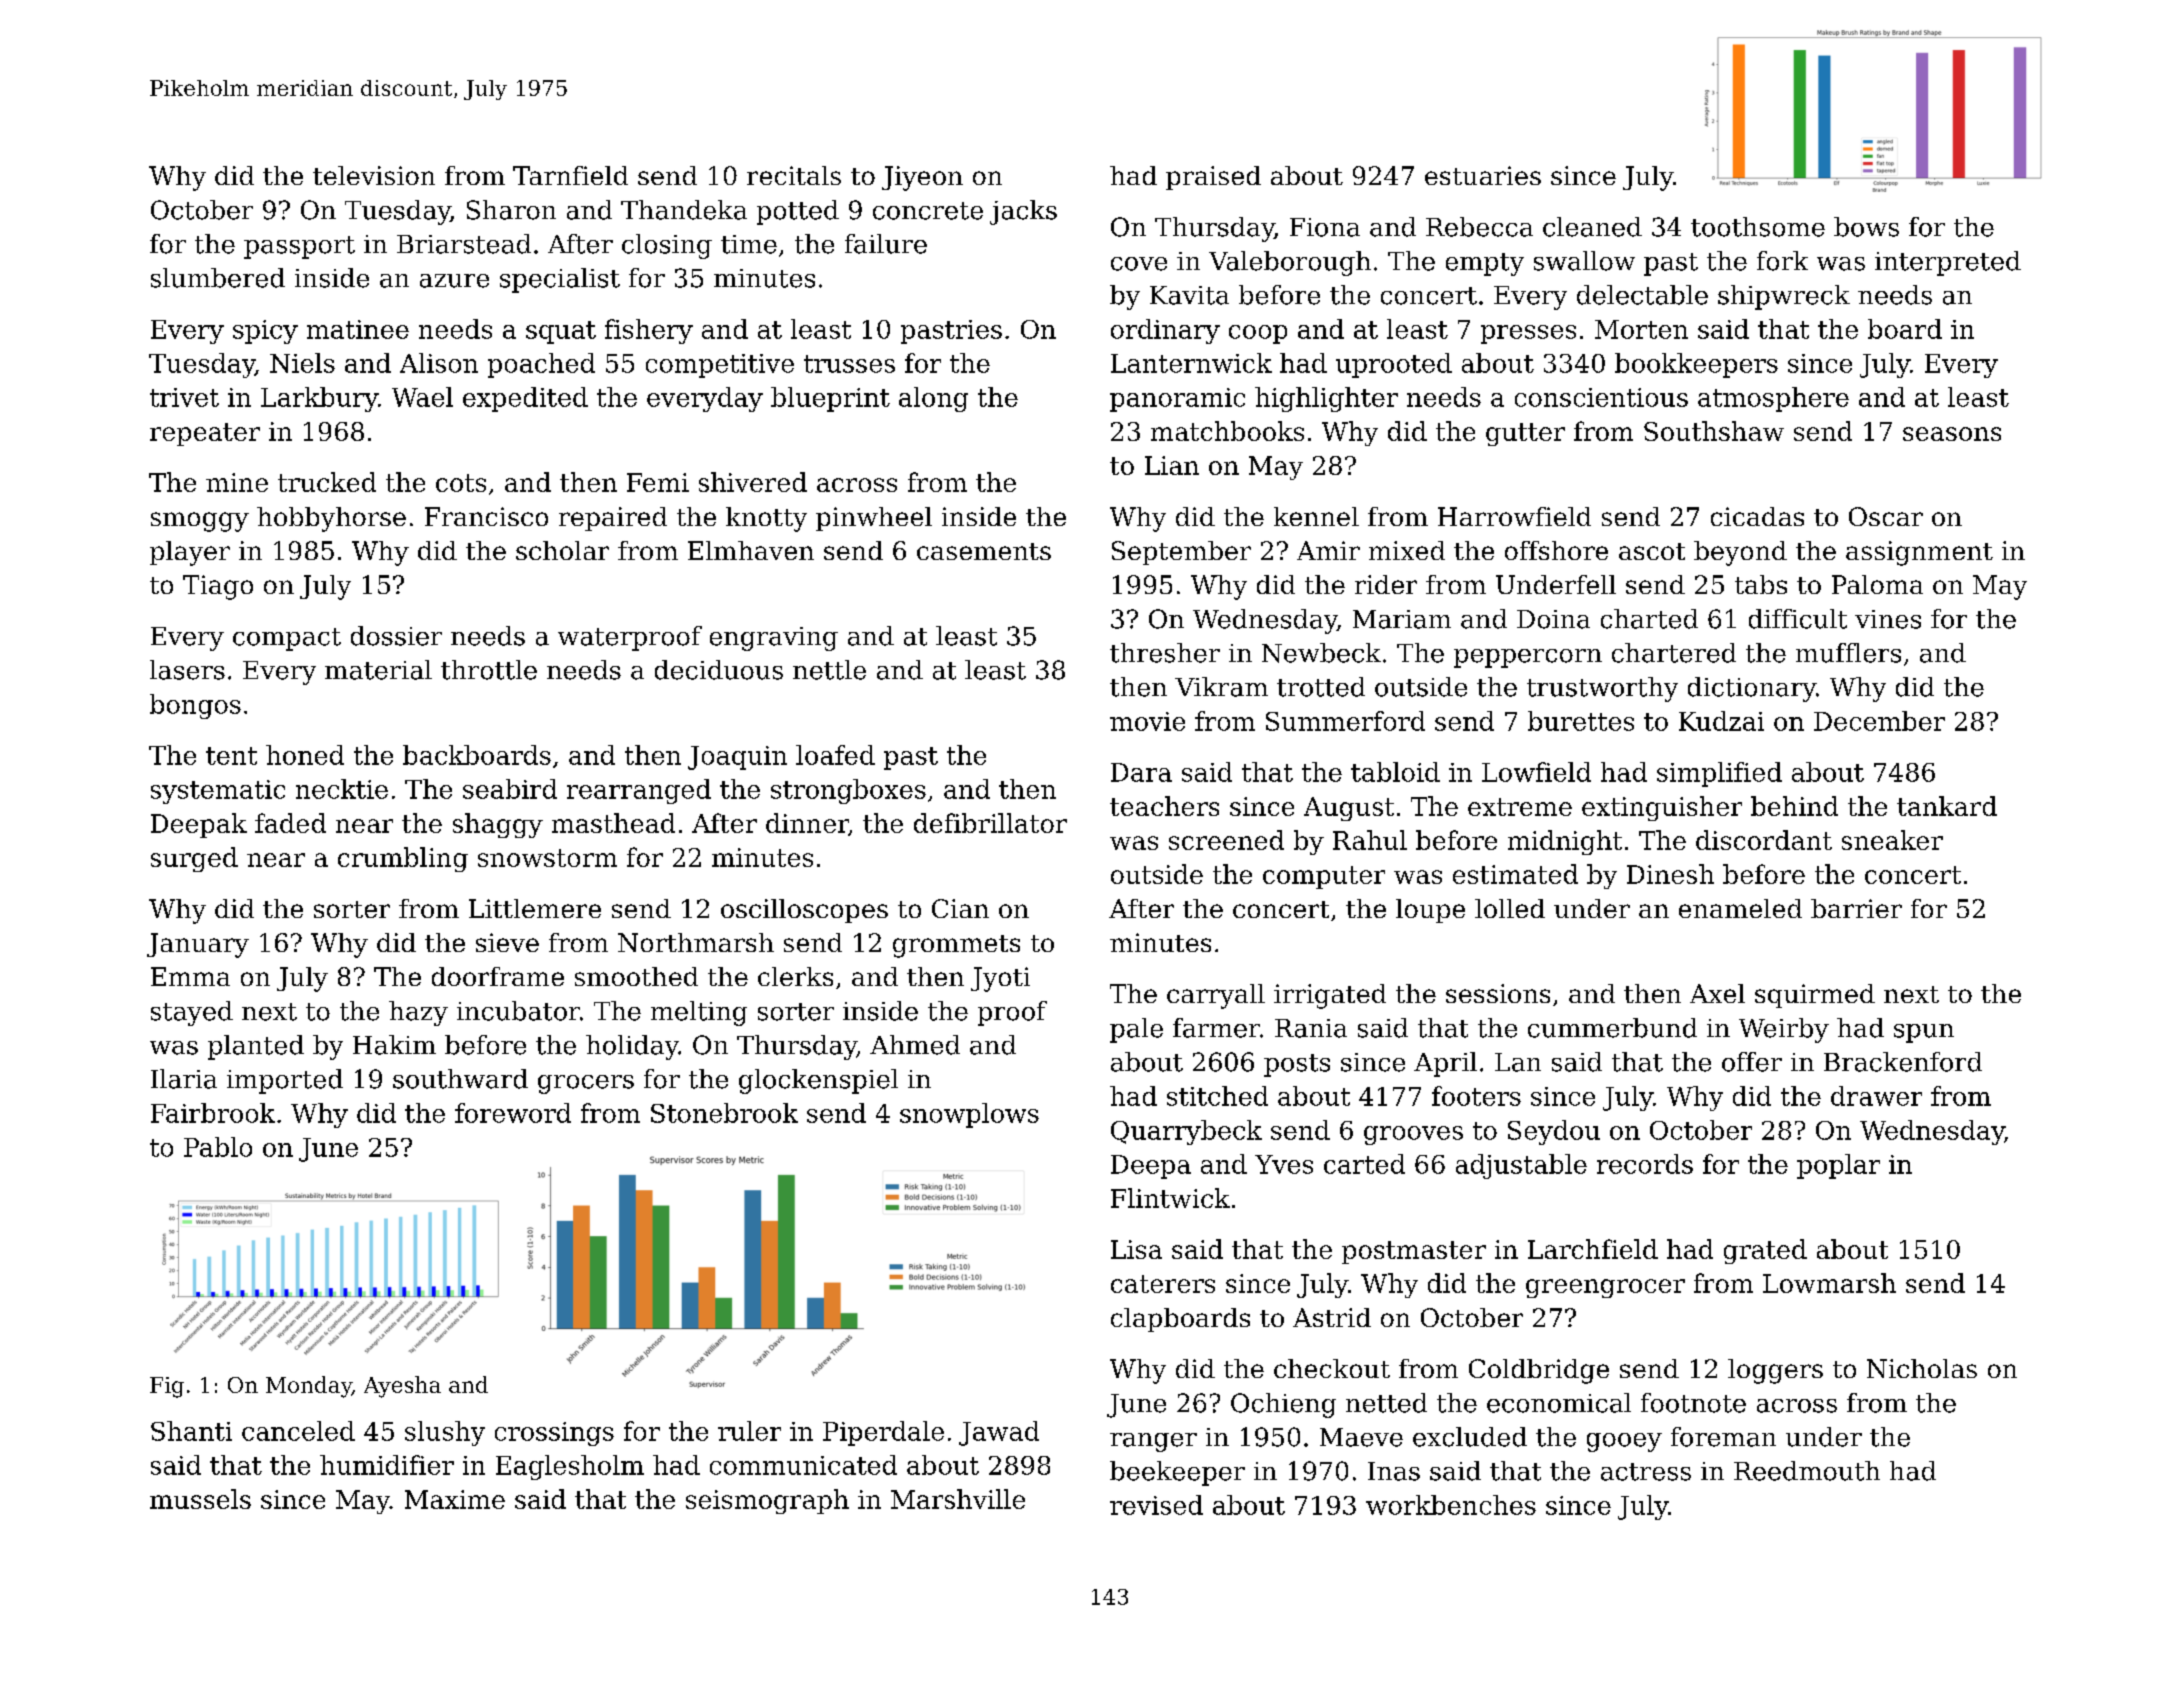 The height and width of the screenshot is (1683, 2178). I want to click on matchbooks, so click(1227, 431).
